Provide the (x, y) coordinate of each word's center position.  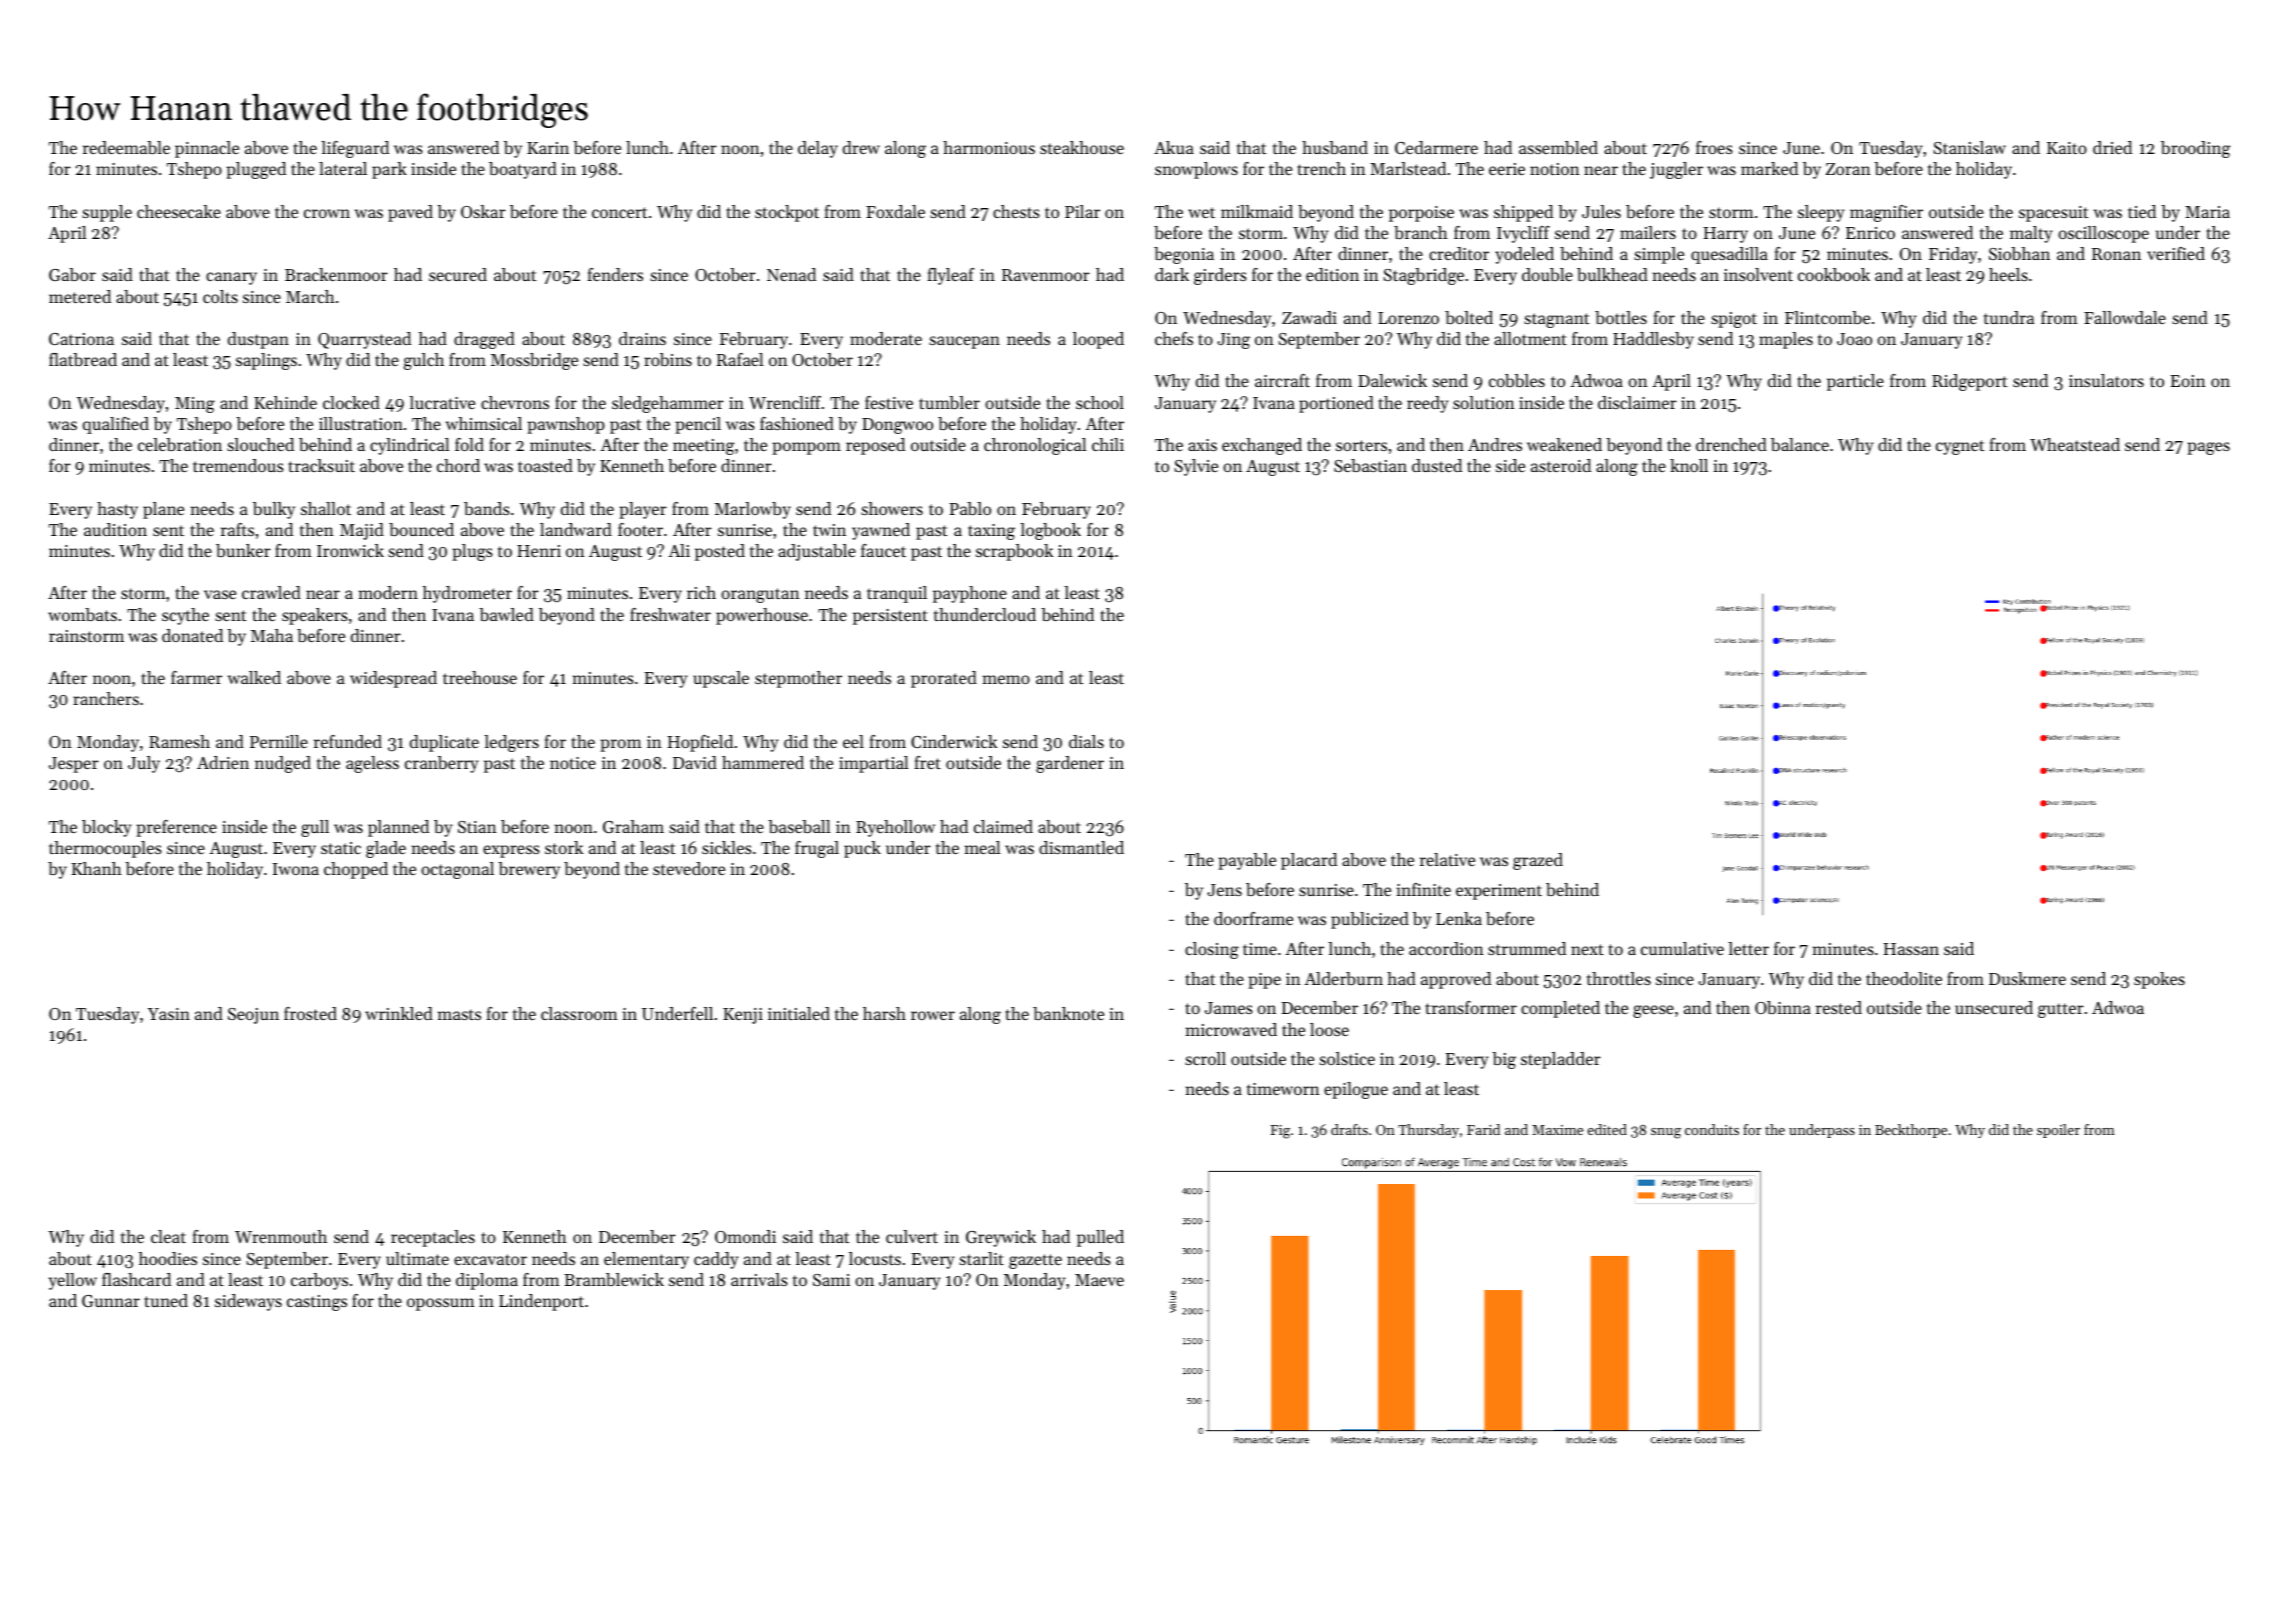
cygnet (1960, 447)
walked (254, 677)
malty (2031, 234)
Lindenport (541, 1302)
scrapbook (1014, 552)
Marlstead (1408, 168)
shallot (326, 508)
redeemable (126, 147)
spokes (2159, 980)
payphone (970, 594)
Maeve (1099, 1280)
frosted (310, 1013)
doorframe (1253, 918)
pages (2208, 448)
